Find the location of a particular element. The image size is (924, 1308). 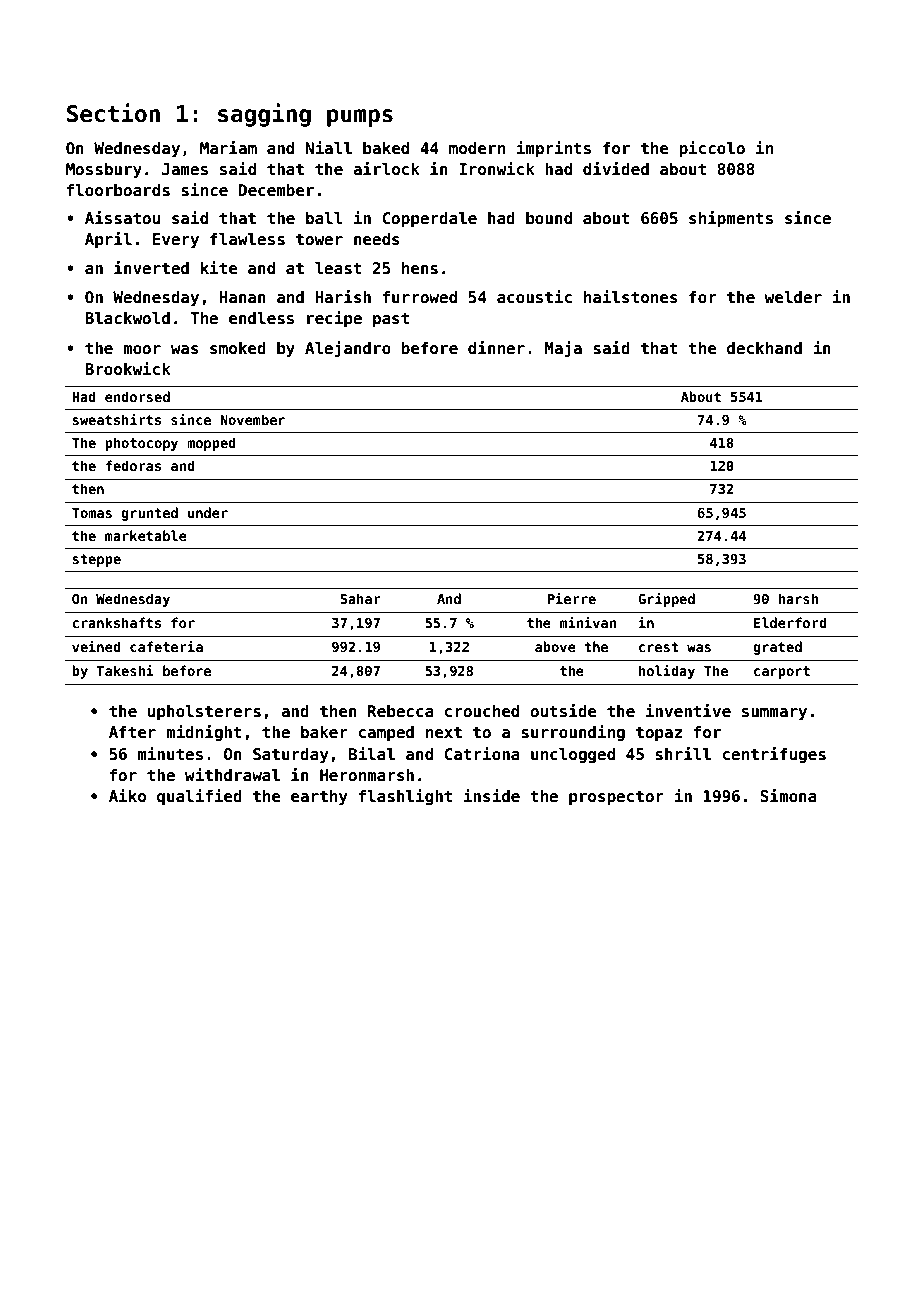

steppe is located at coordinates (96, 560).
